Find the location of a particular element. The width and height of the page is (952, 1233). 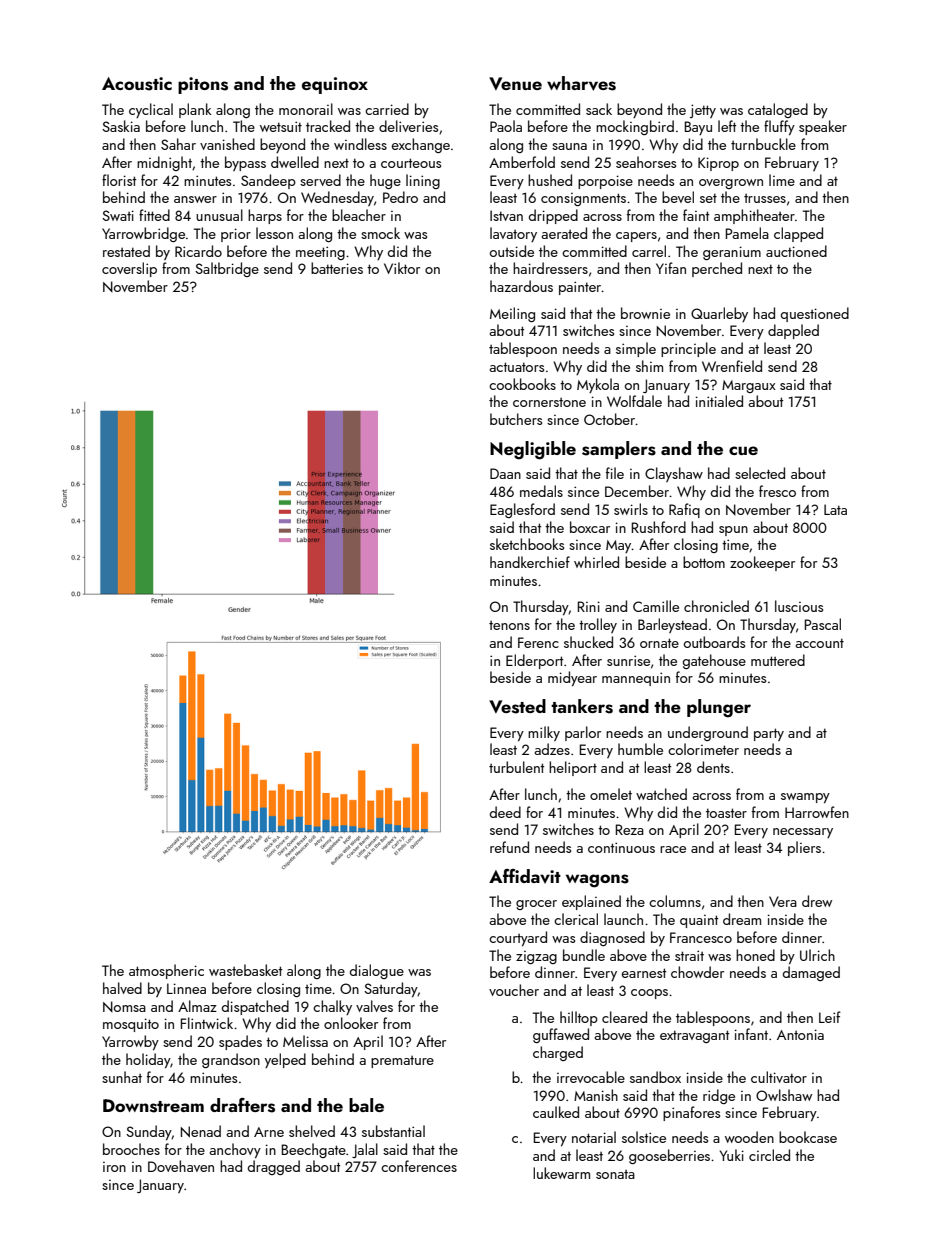

circled is located at coordinates (769, 1155).
